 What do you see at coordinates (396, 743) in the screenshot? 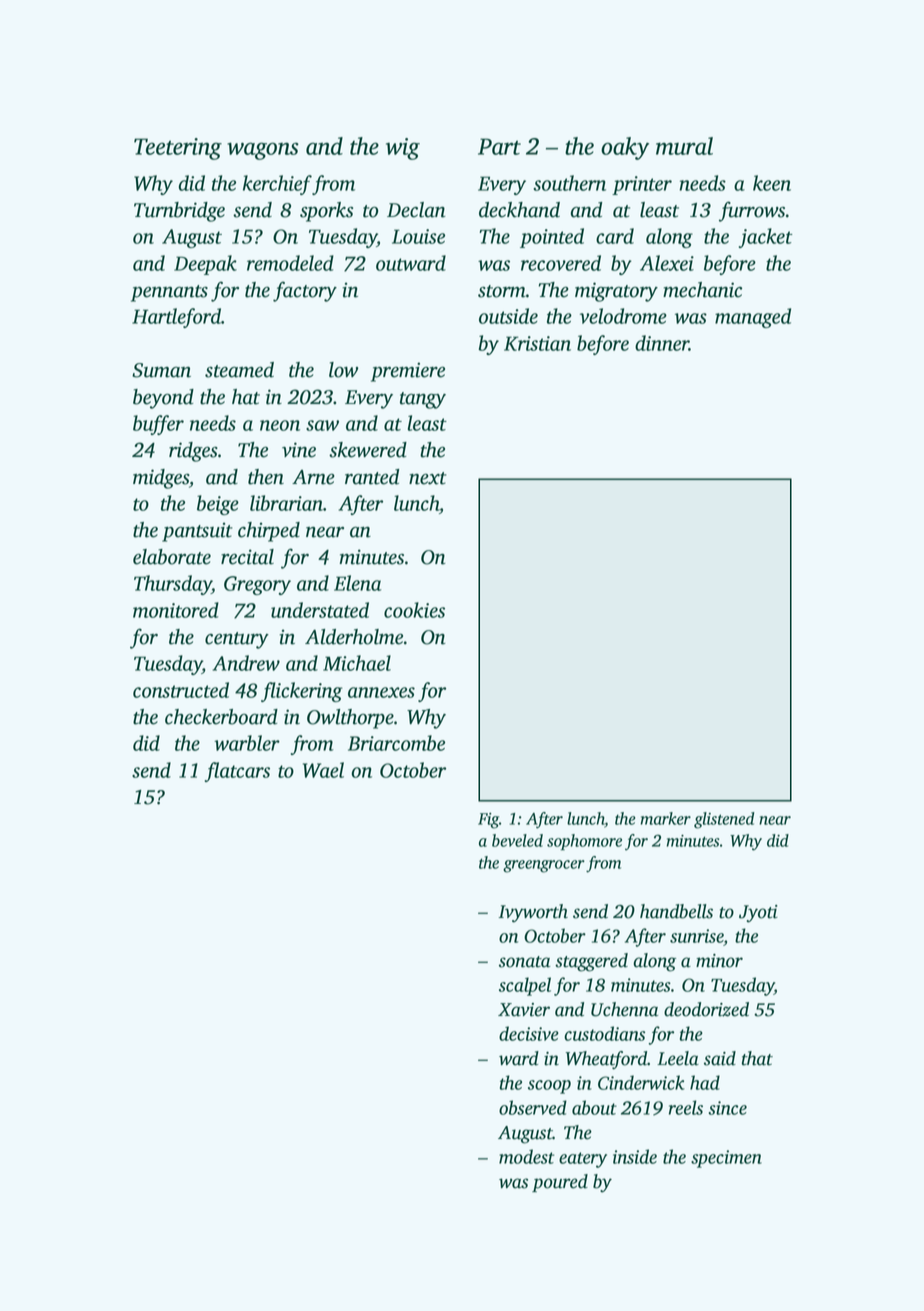
I see `Briarcombe` at bounding box center [396, 743].
